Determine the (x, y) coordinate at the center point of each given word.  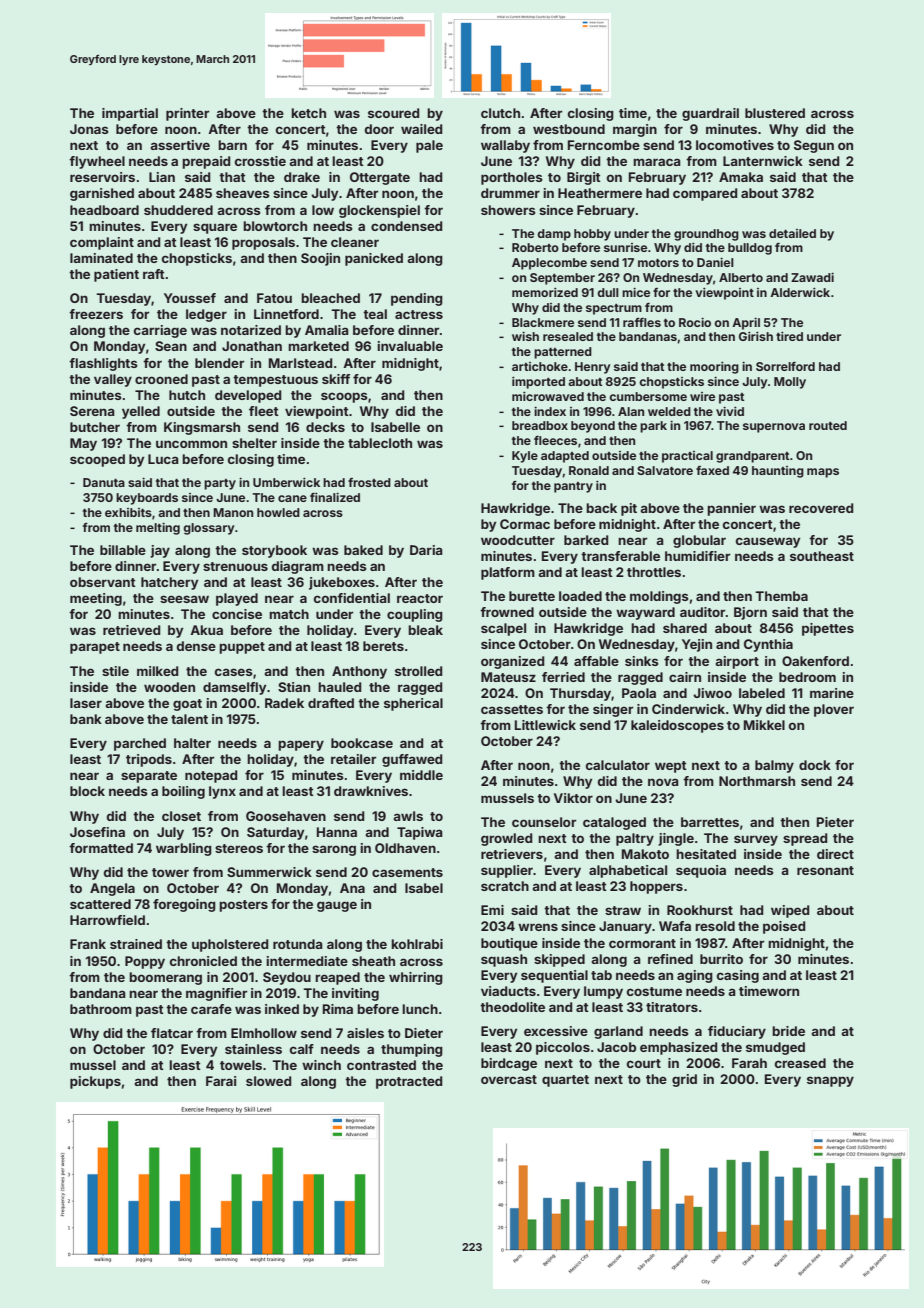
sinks (642, 661)
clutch (500, 113)
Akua (206, 630)
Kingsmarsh (202, 428)
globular (699, 541)
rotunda (298, 944)
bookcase (362, 743)
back (601, 508)
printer (187, 114)
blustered (775, 113)
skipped (559, 960)
